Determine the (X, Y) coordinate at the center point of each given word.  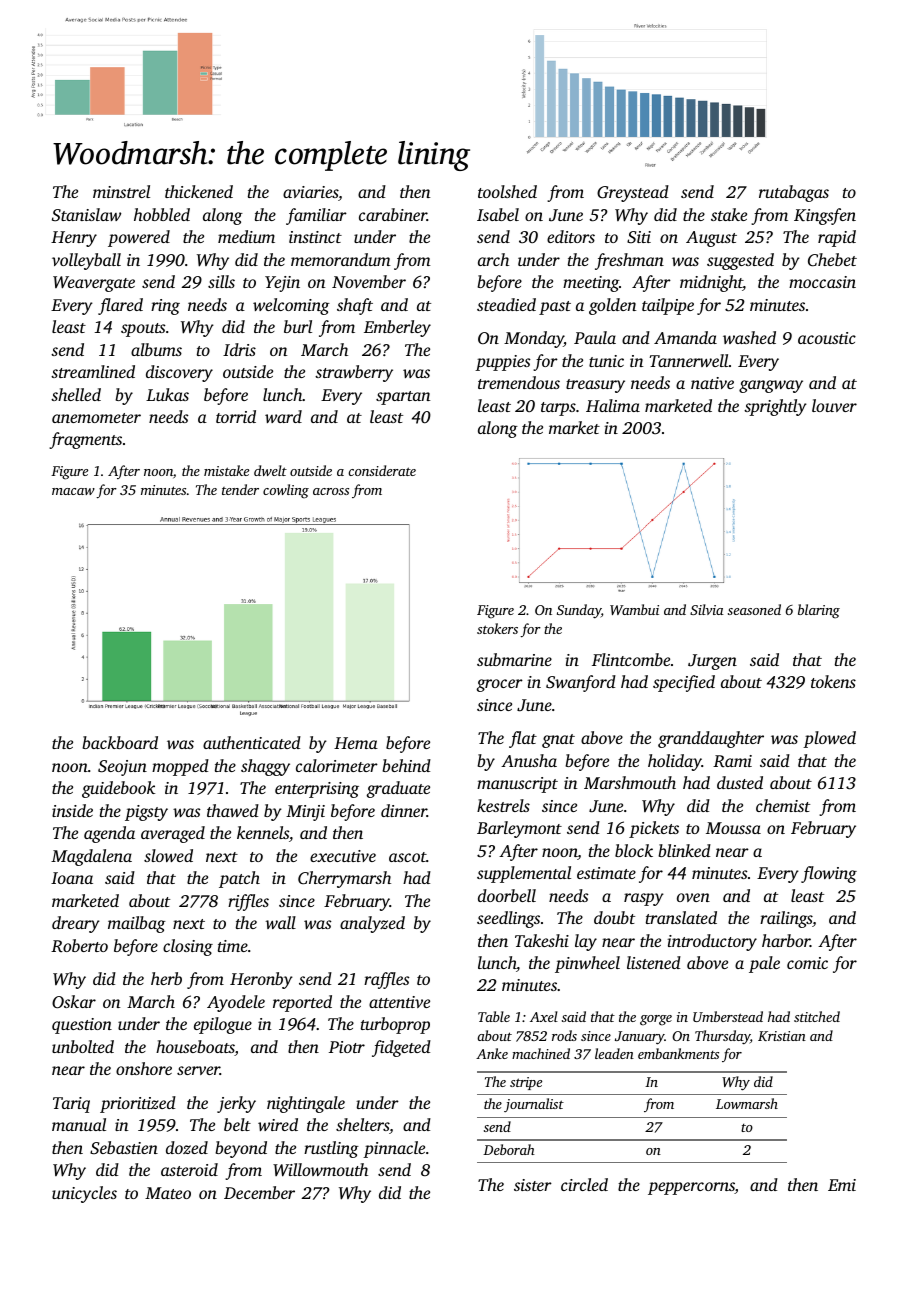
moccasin (822, 282)
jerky (236, 1104)
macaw (73, 491)
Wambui (634, 609)
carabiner (393, 214)
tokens (833, 681)
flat (523, 739)
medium (246, 236)
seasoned (754, 609)
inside (72, 810)
